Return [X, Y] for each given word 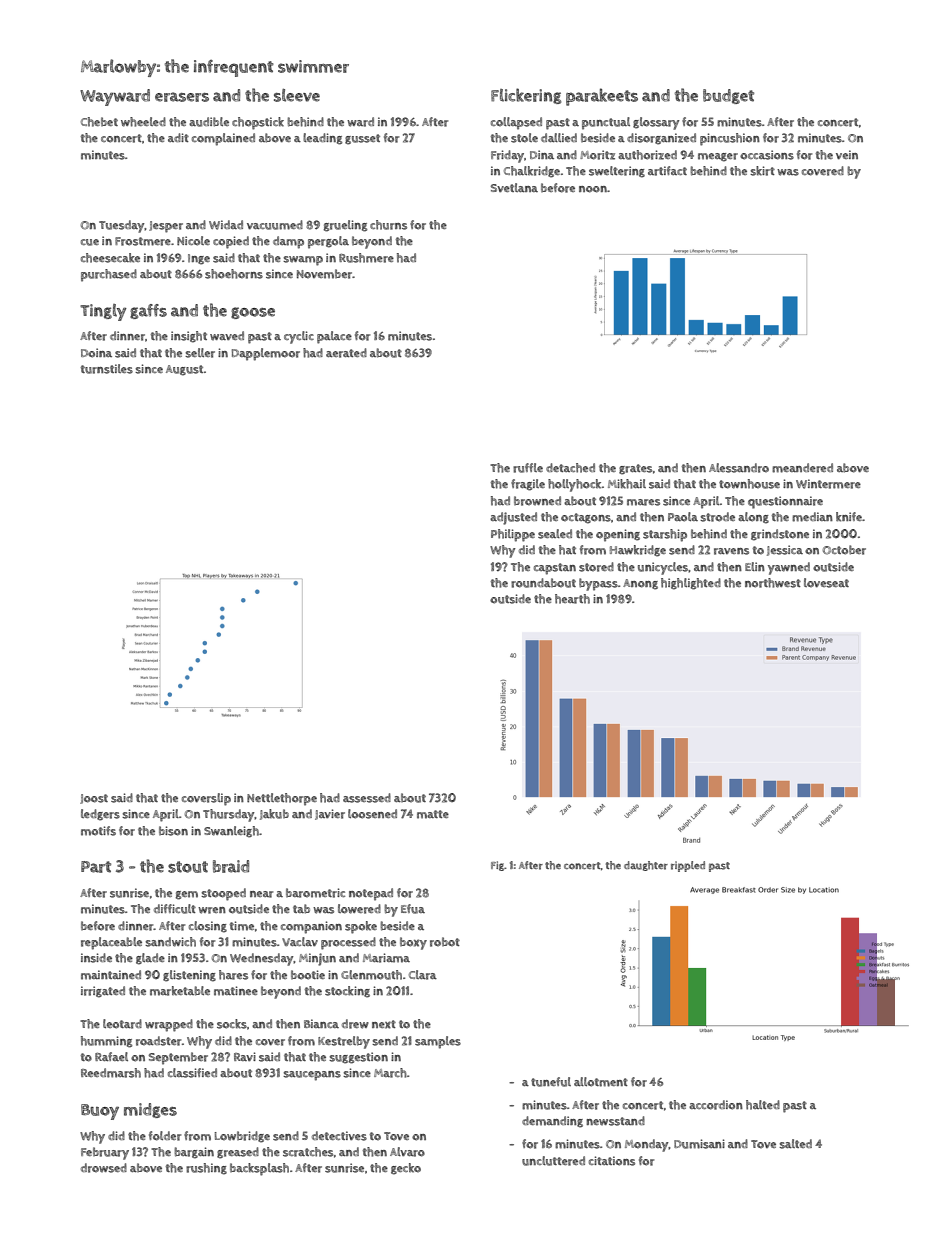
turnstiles [107, 369]
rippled [688, 866]
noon [593, 189]
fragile [528, 485]
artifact [667, 171]
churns [388, 225]
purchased [109, 275]
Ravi [245, 1056]
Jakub [274, 814]
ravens [731, 551]
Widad [226, 225]
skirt [762, 171]
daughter [646, 866]
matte [433, 814]
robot [445, 942]
